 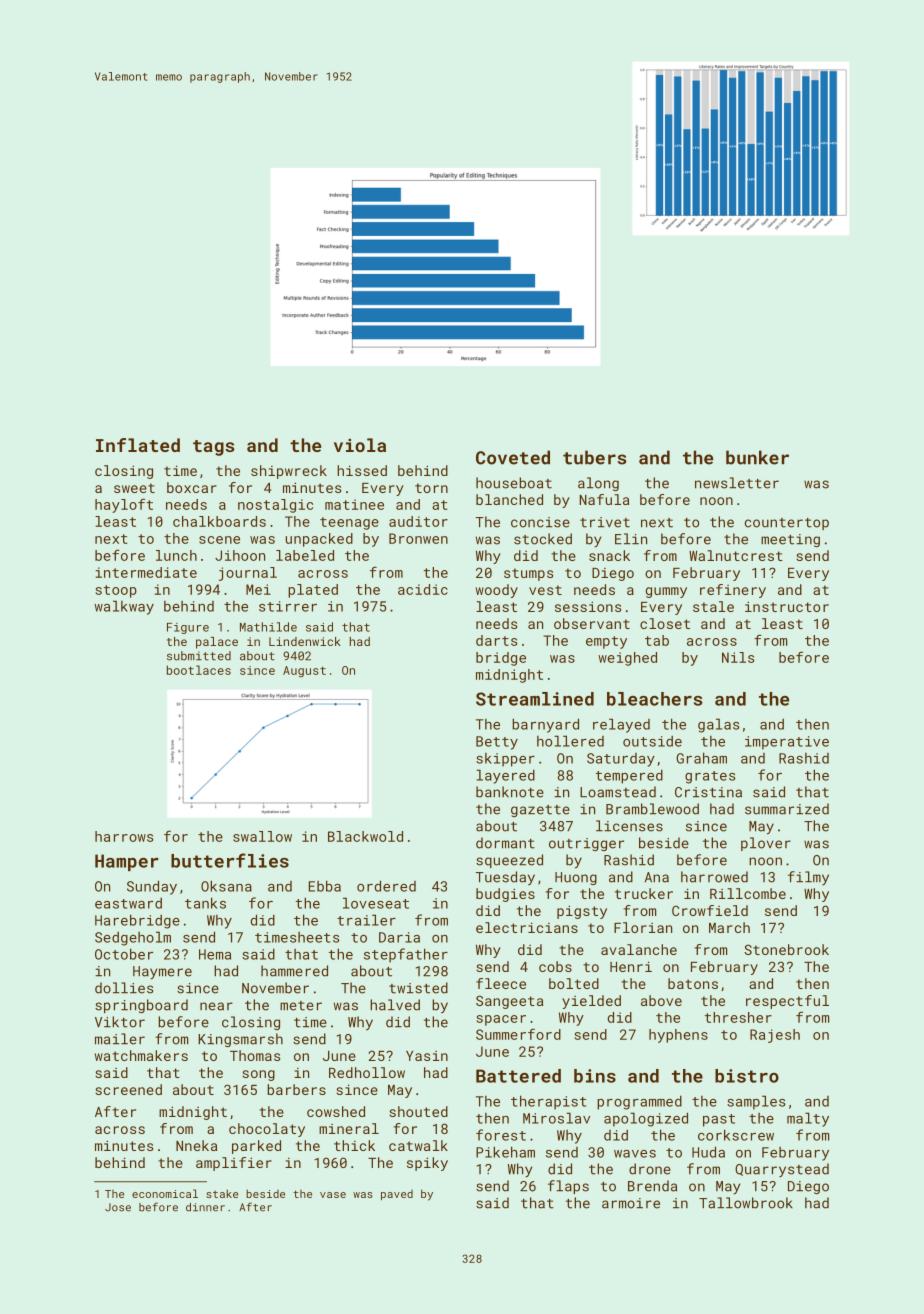 I want to click on Inflated, so click(x=138, y=445).
